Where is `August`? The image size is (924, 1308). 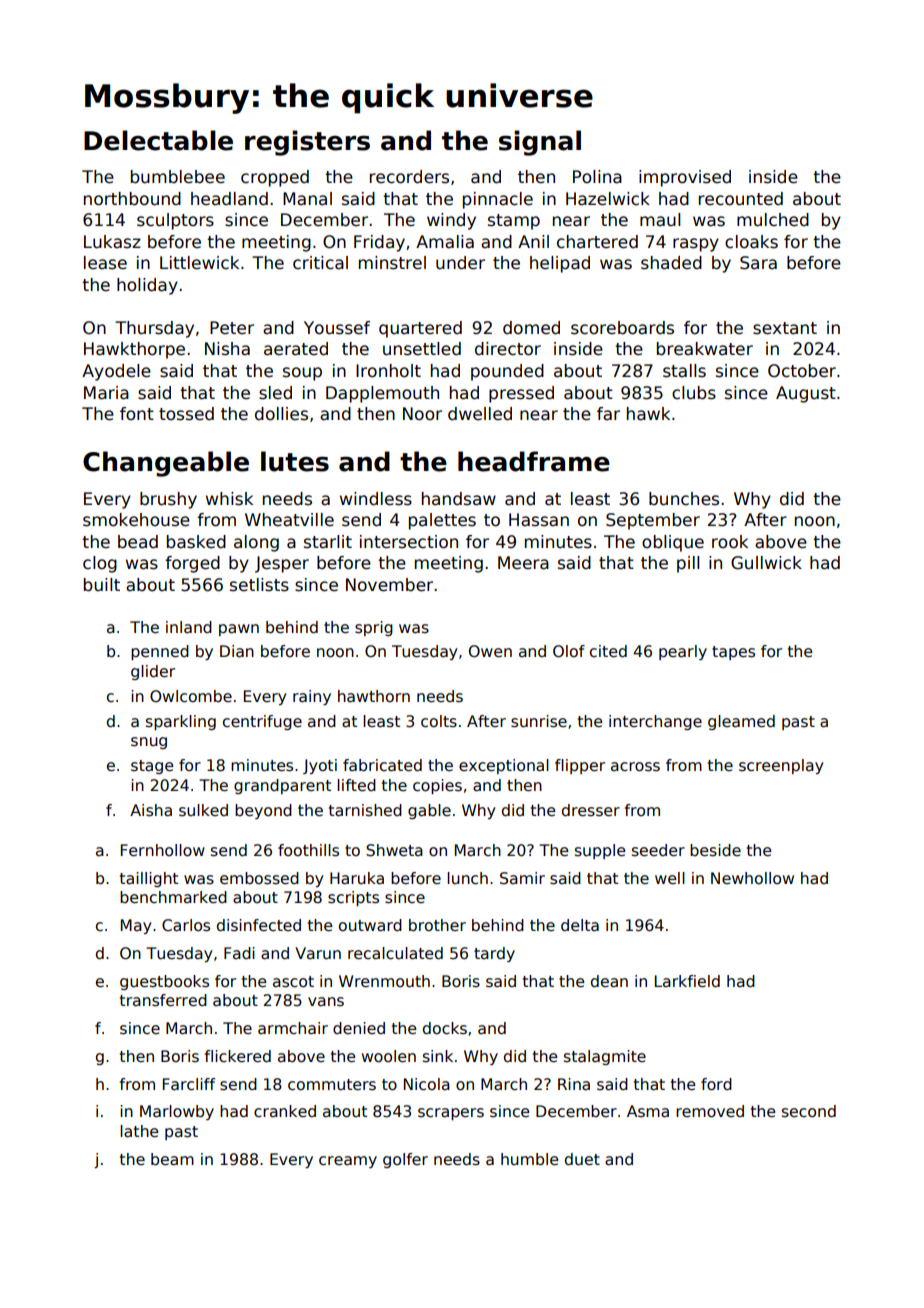
August is located at coordinates (806, 394).
